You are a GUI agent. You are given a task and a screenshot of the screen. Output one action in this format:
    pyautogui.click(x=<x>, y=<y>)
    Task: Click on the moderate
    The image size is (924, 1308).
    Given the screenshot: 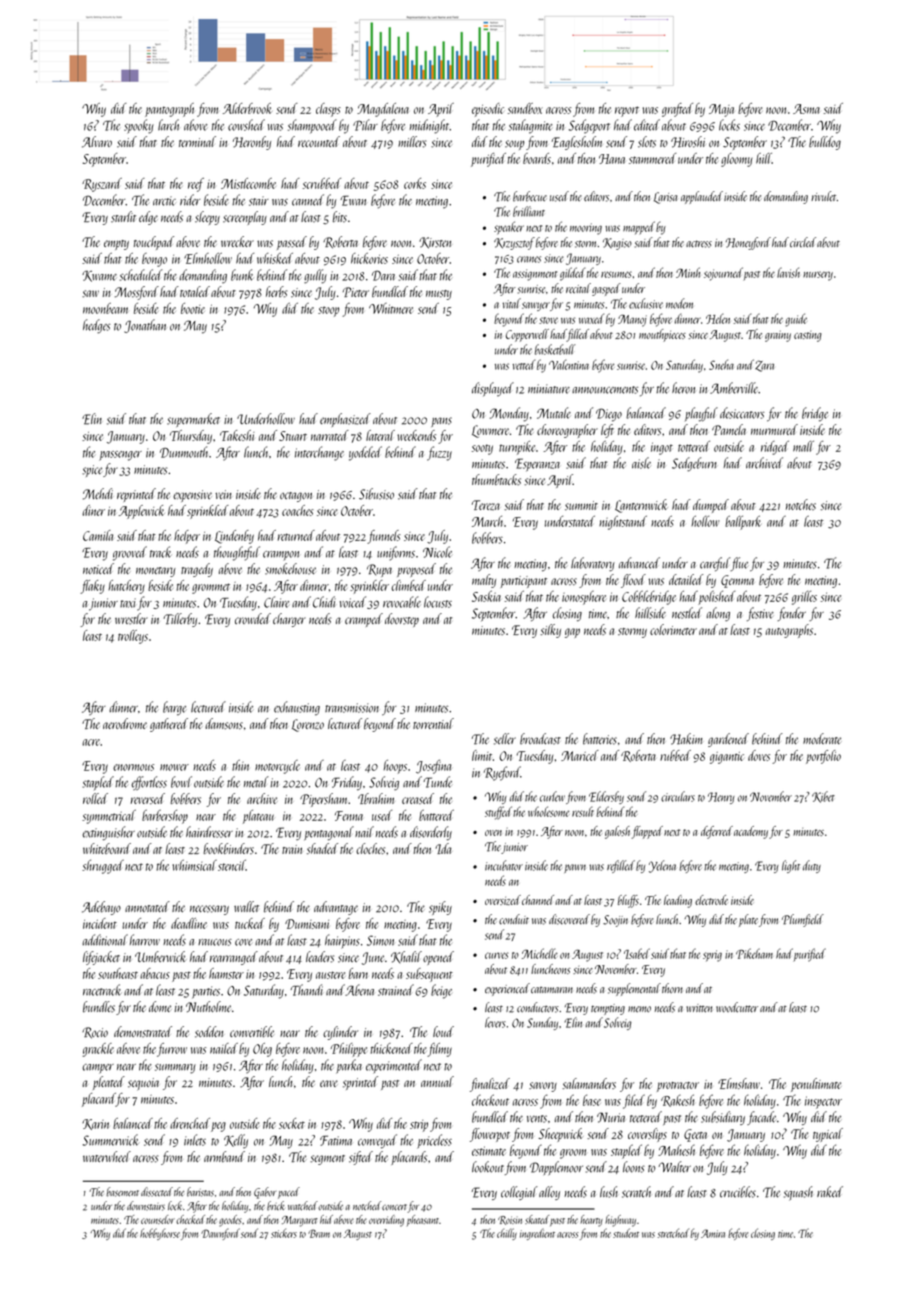 What is the action you would take?
    pyautogui.click(x=822, y=738)
